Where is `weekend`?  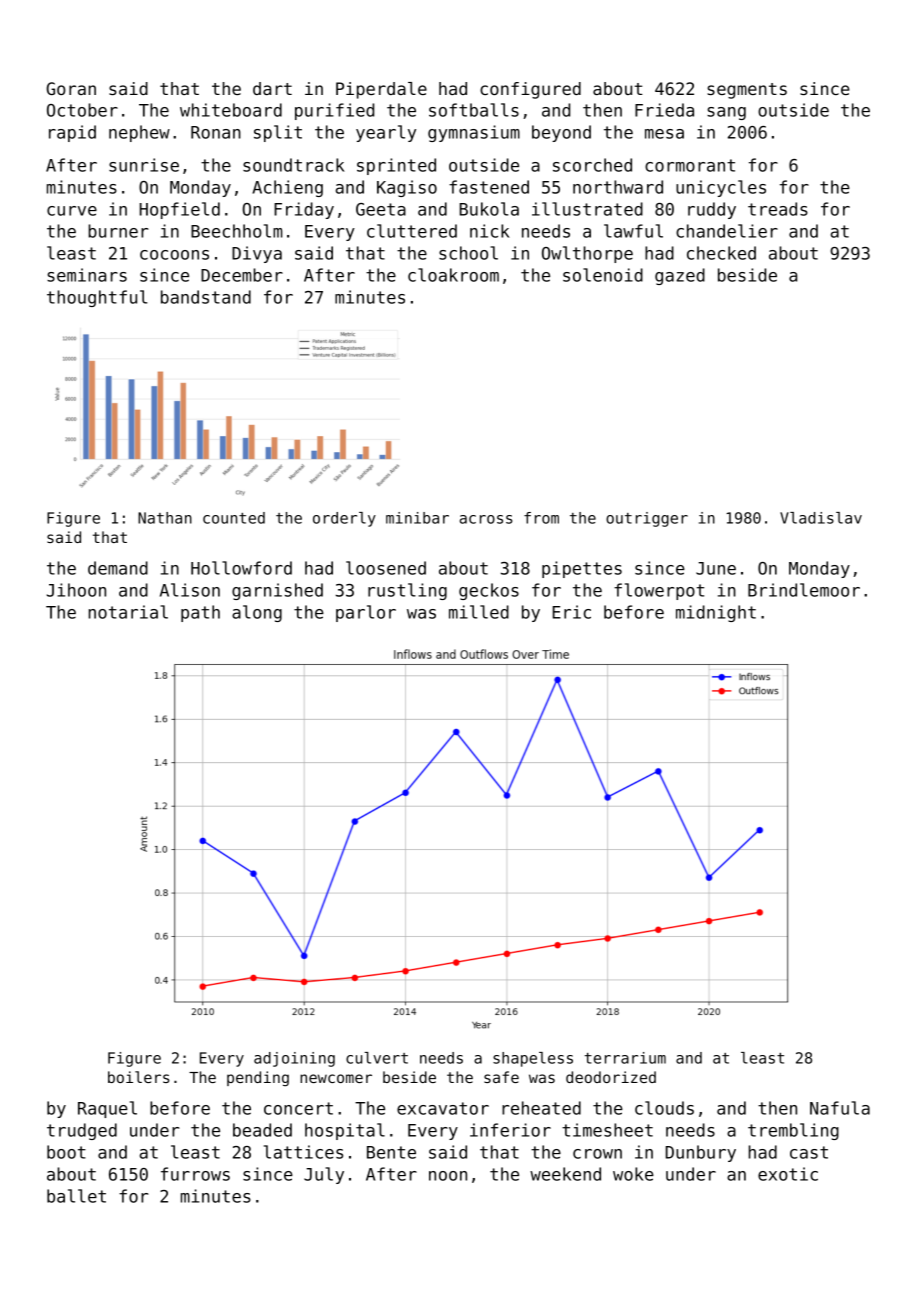 weekend is located at coordinates (565, 1174).
